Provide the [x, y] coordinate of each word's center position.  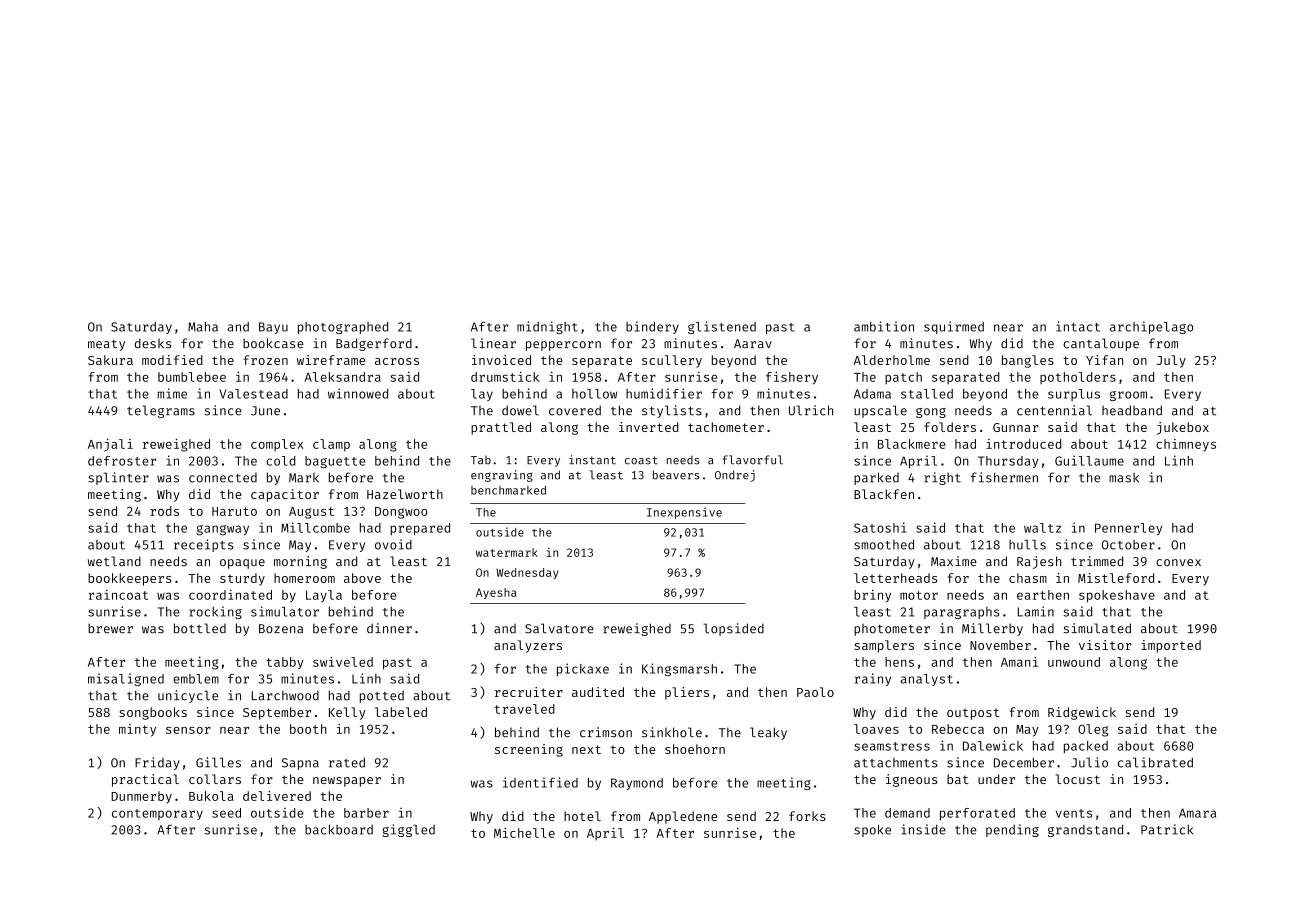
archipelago [1151, 327]
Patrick [1167, 829]
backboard [339, 829]
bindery [652, 327]
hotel [582, 816]
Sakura [110, 360]
